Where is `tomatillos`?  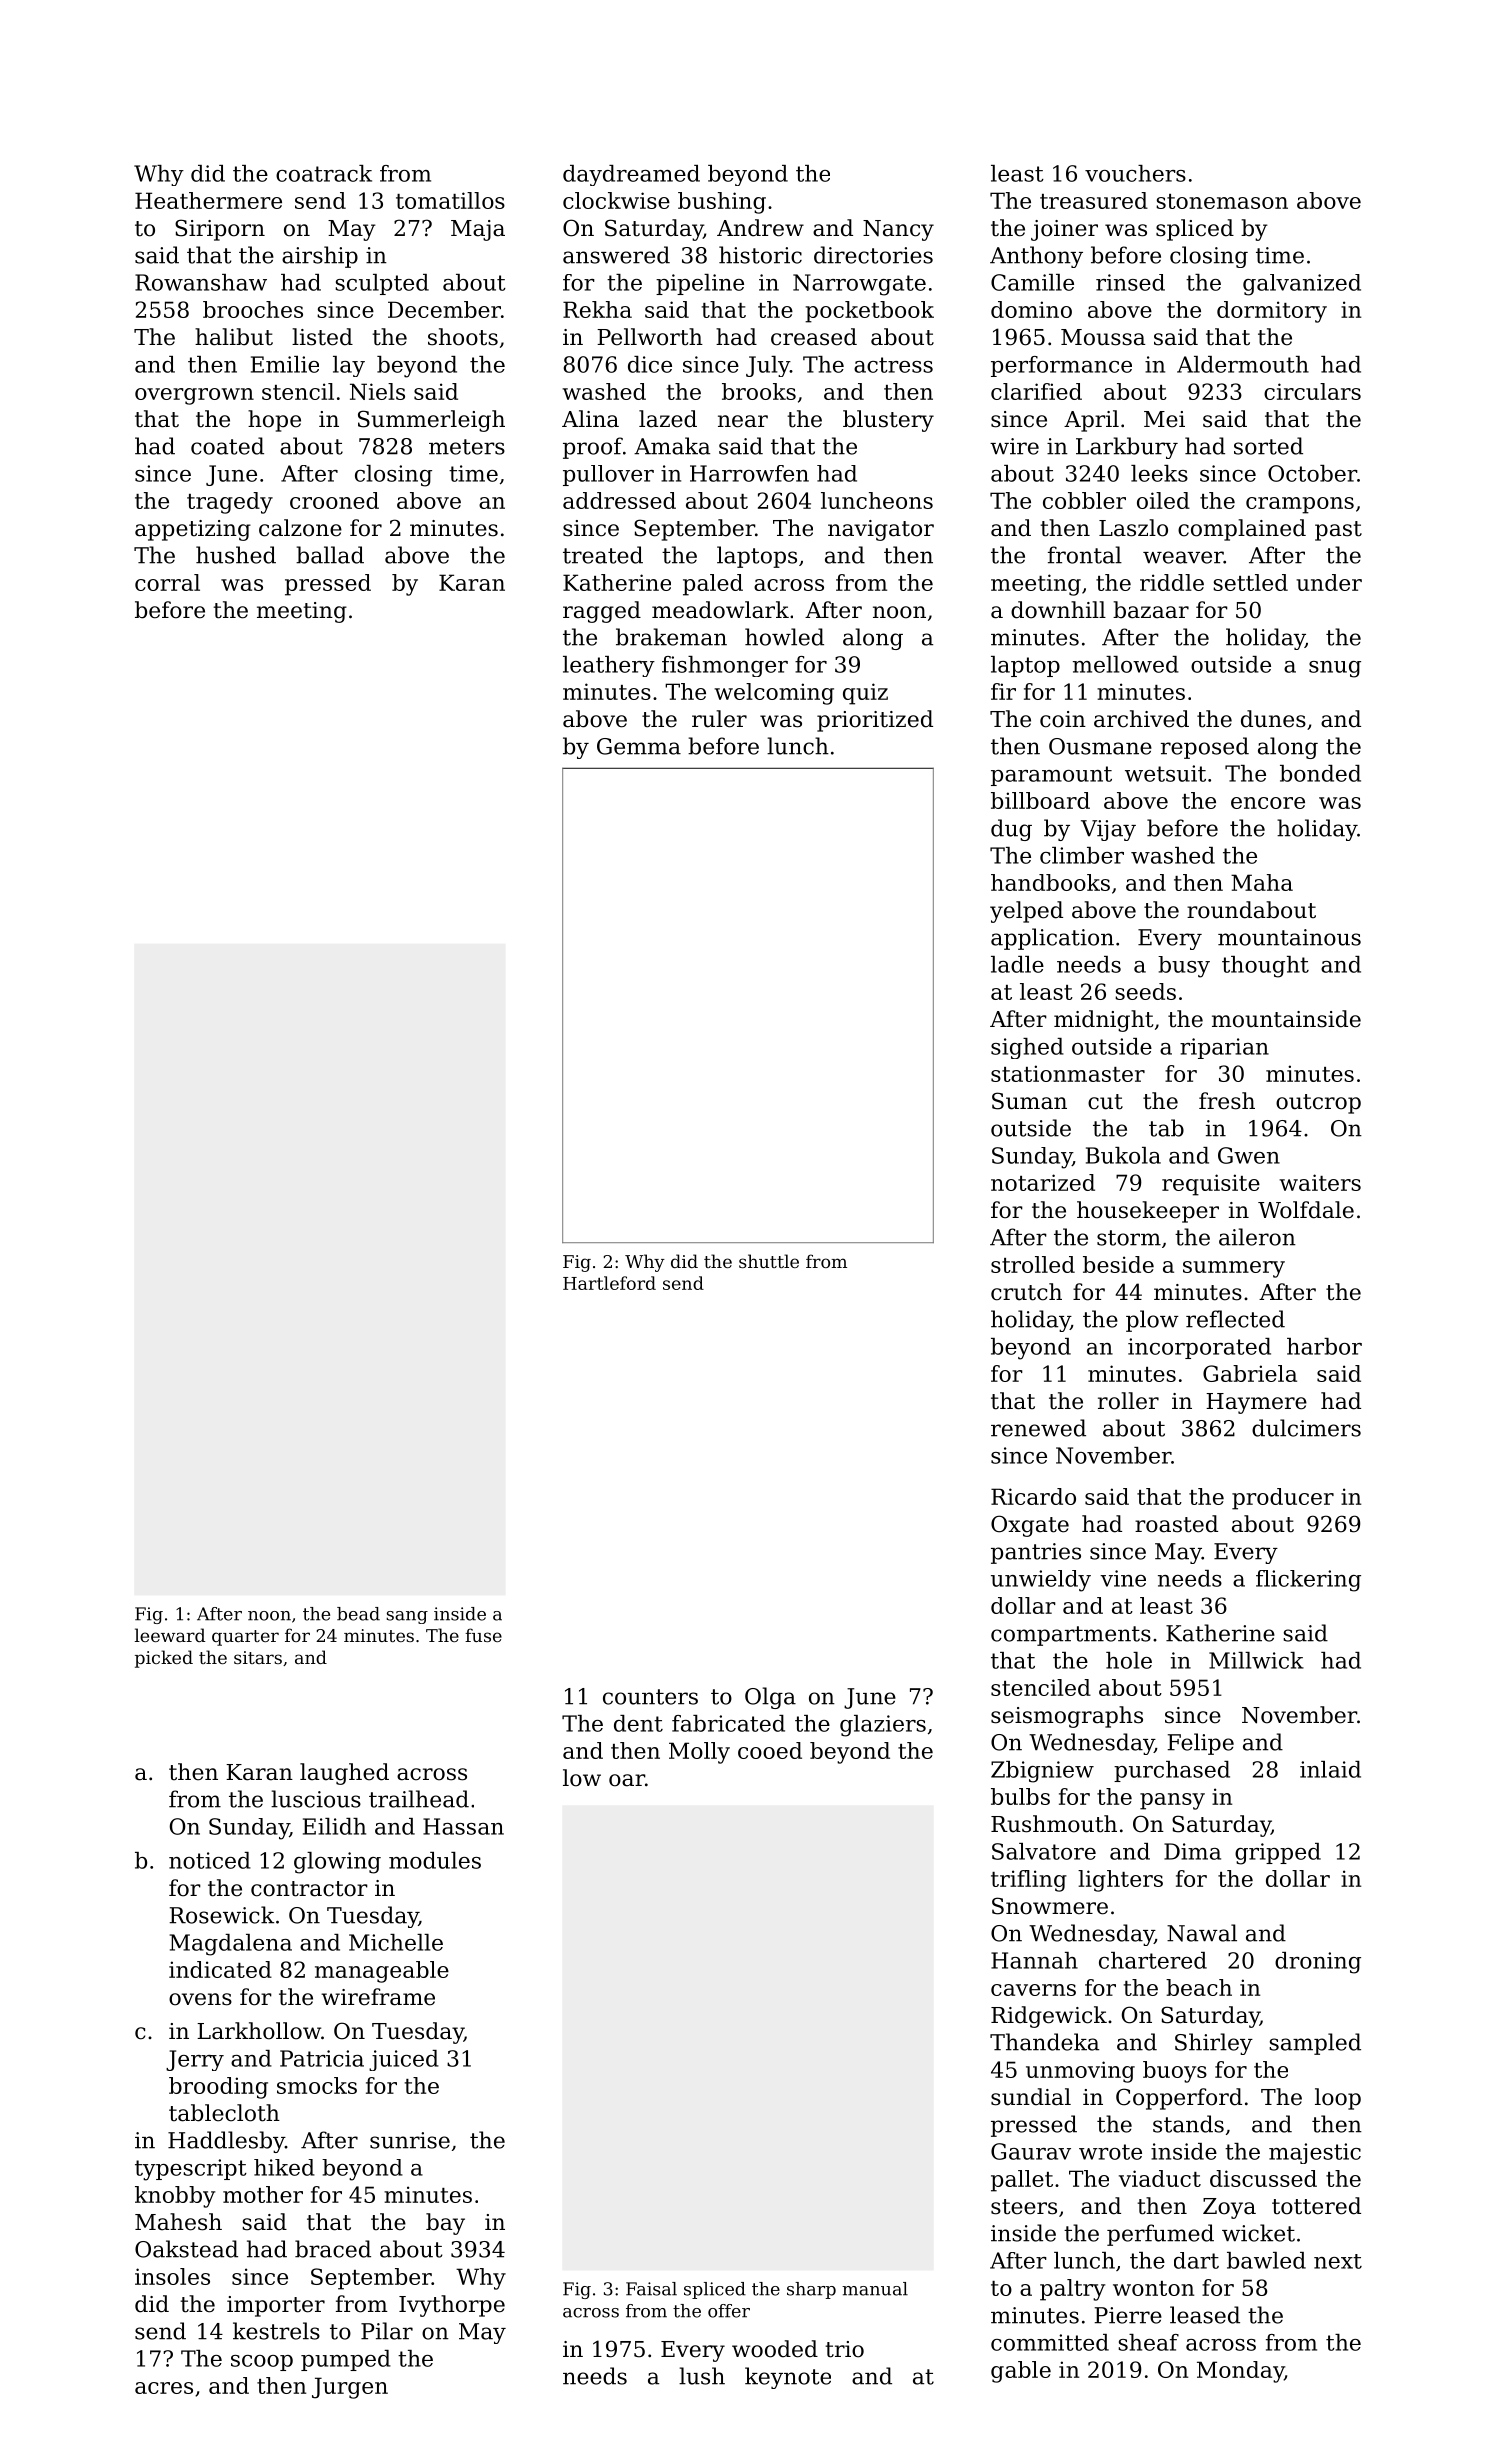
tomatillos is located at coordinates (450, 200).
